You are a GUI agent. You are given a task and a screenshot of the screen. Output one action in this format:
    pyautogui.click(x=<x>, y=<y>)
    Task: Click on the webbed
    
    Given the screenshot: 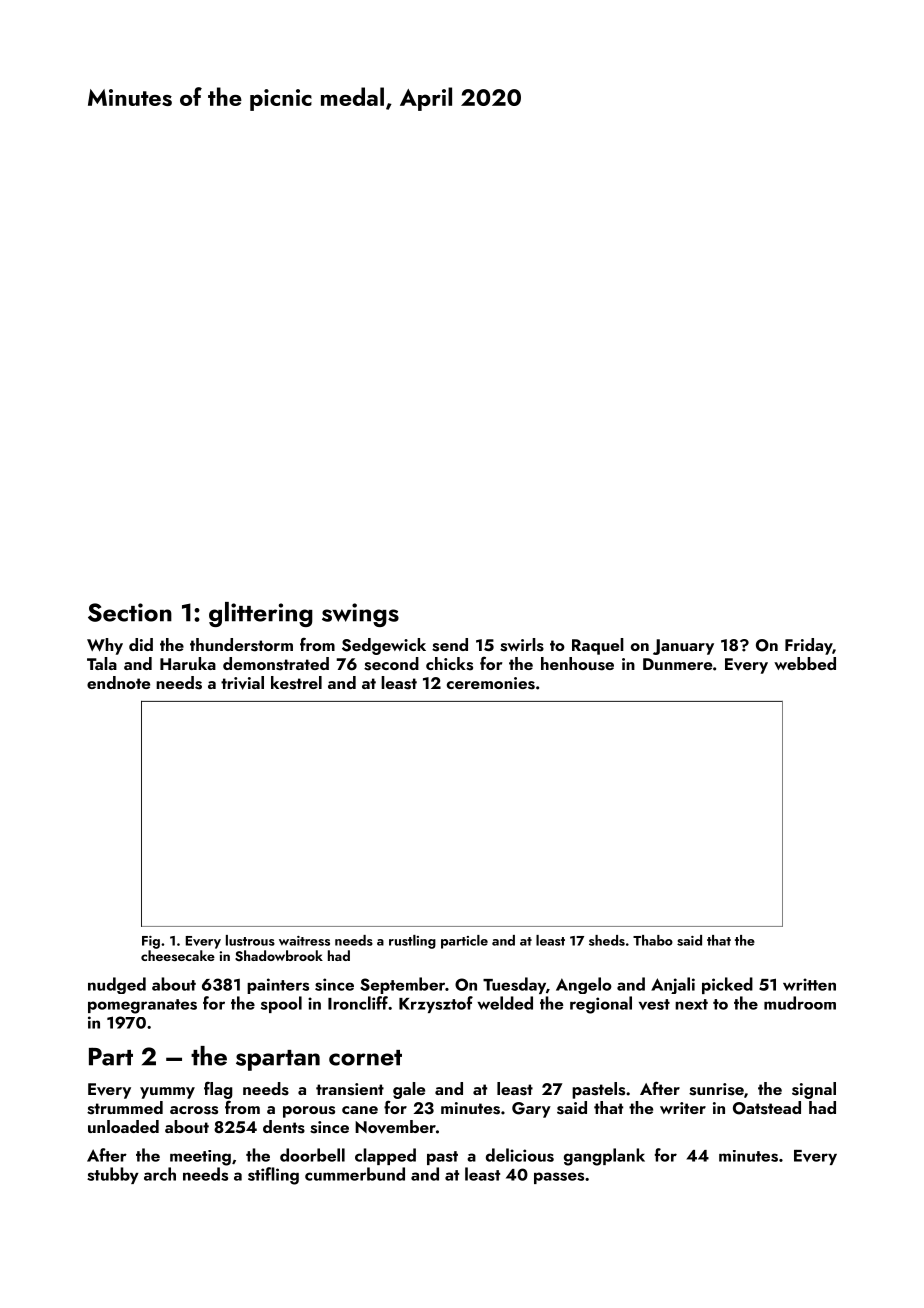 What is the action you would take?
    pyautogui.click(x=805, y=663)
